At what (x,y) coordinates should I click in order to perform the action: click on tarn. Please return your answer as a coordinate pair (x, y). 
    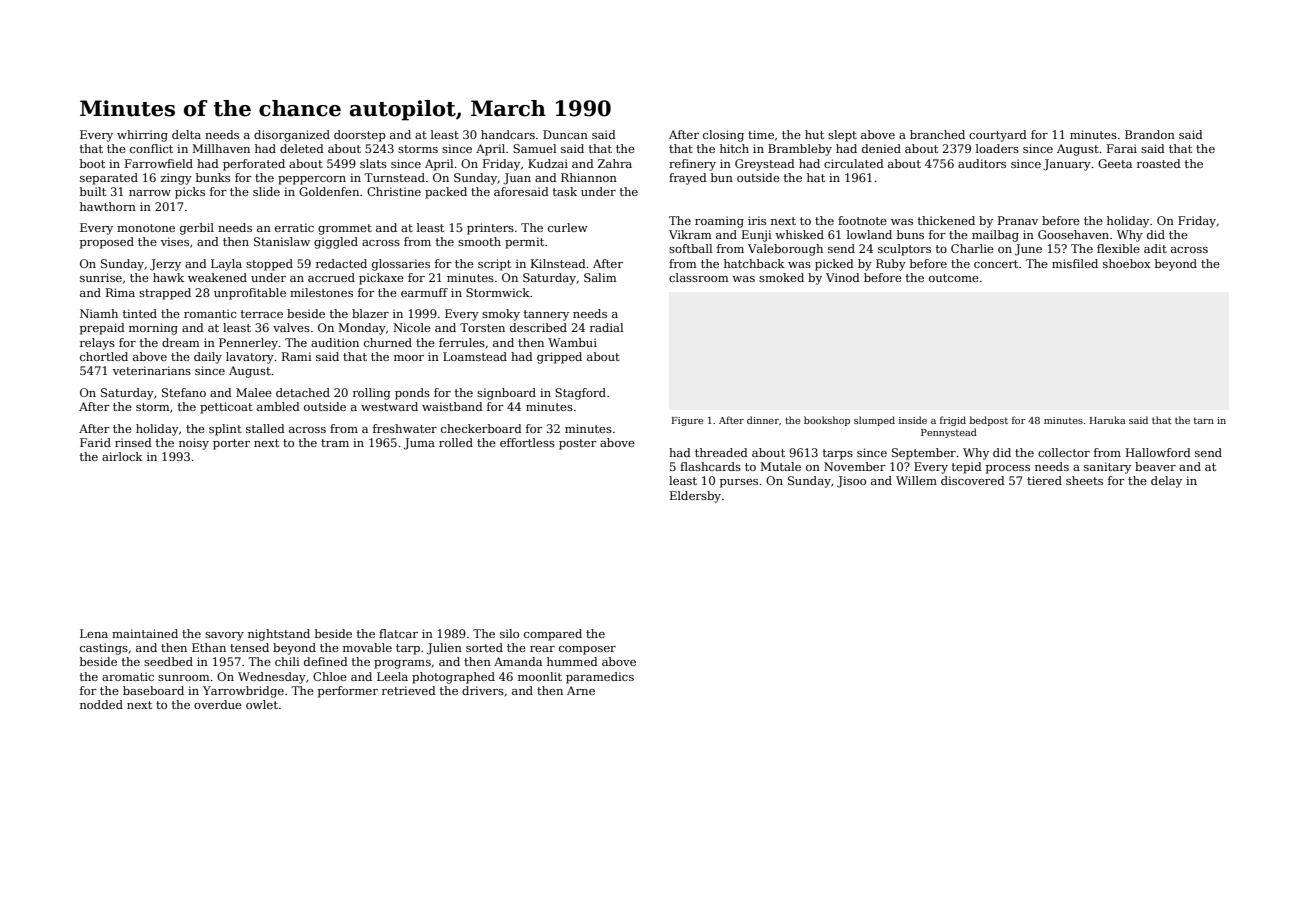
    Looking at the image, I should click on (1204, 420).
